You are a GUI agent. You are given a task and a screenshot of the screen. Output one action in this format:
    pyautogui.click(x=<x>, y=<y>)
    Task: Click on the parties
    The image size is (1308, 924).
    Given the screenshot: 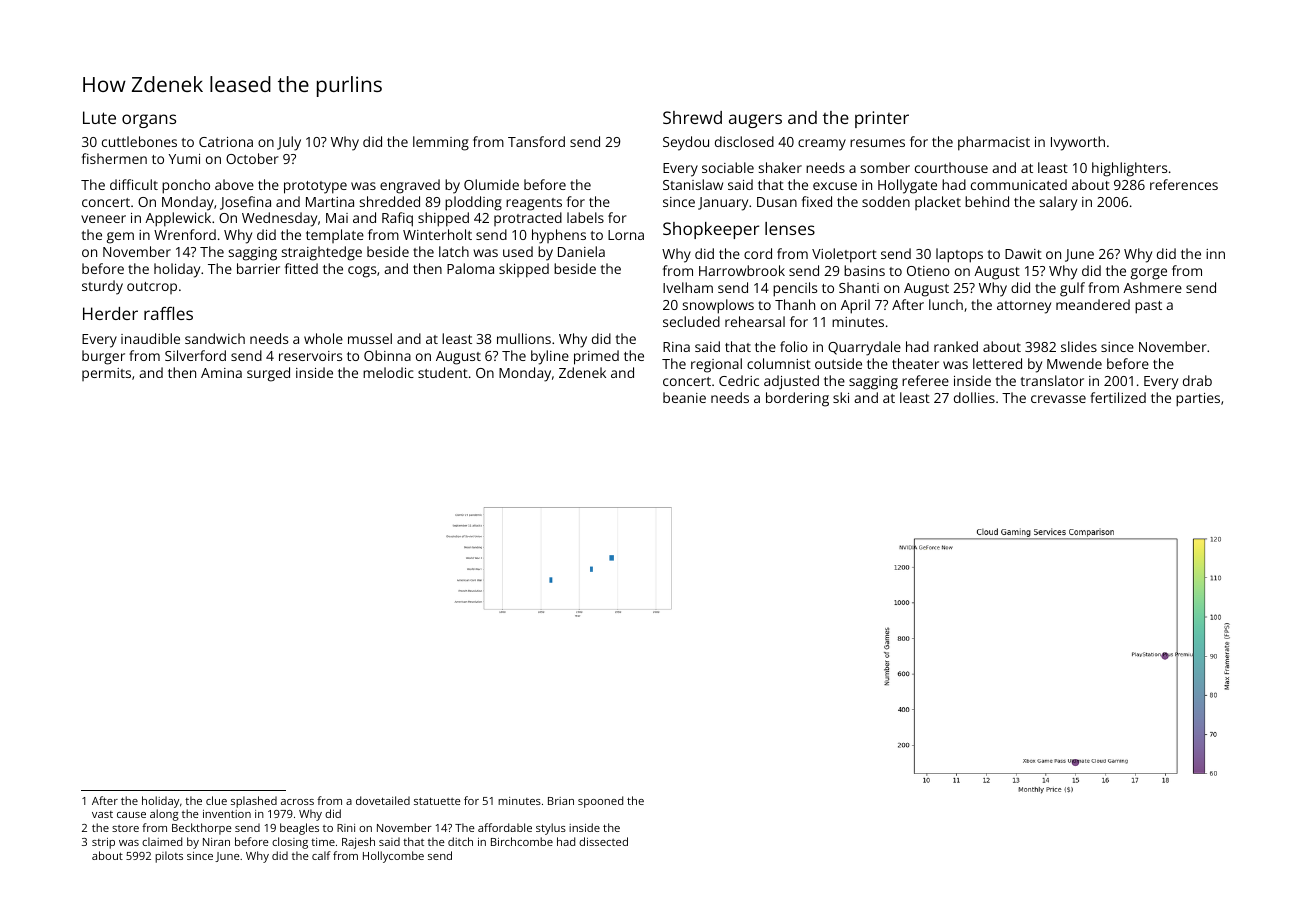 What is the action you would take?
    pyautogui.click(x=1198, y=400)
